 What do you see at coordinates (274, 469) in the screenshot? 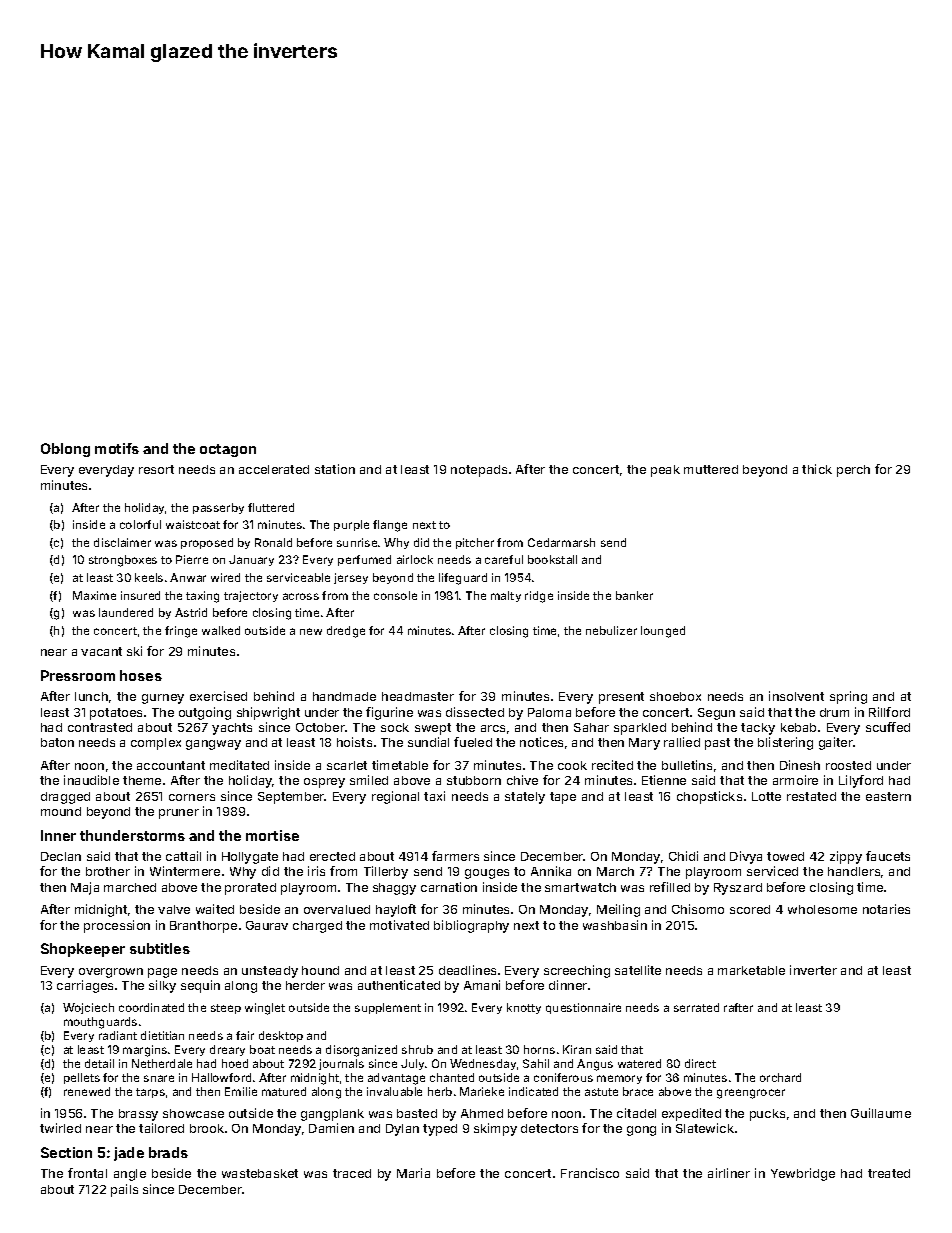
I see `accelerated` at bounding box center [274, 469].
